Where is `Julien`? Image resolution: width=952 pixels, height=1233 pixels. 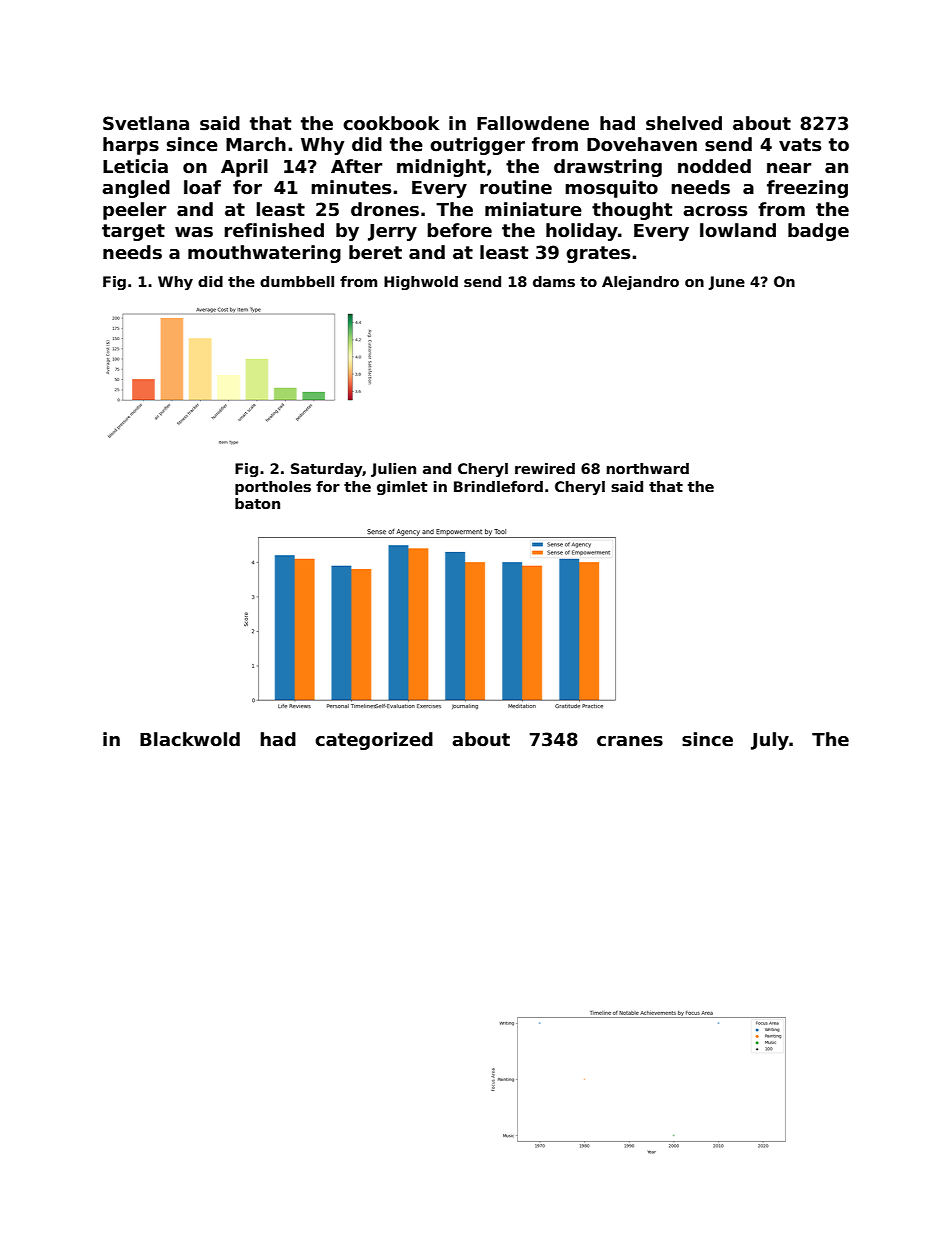
Julien is located at coordinates (393, 470).
